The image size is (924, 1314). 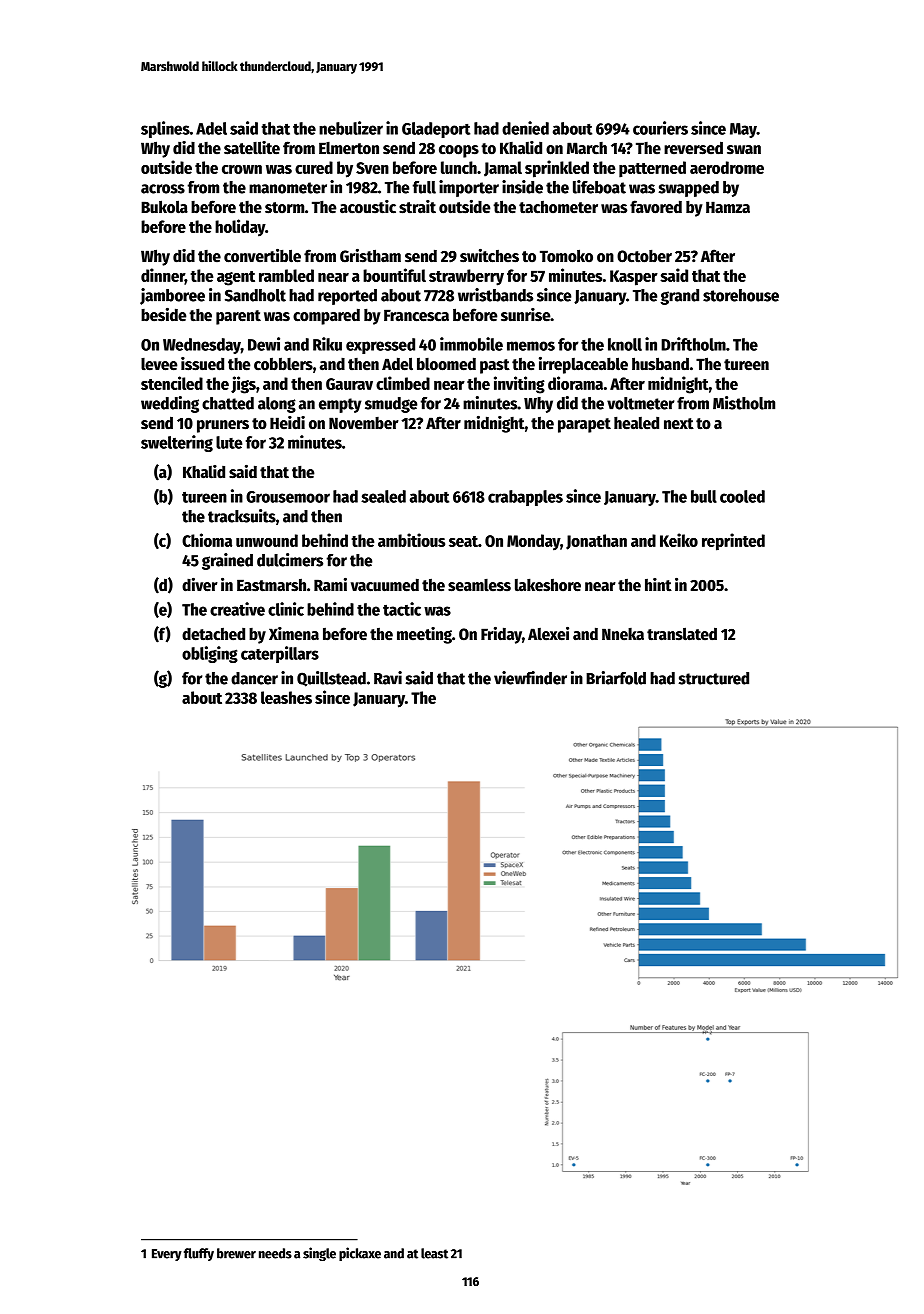 I want to click on splines, so click(x=165, y=129).
